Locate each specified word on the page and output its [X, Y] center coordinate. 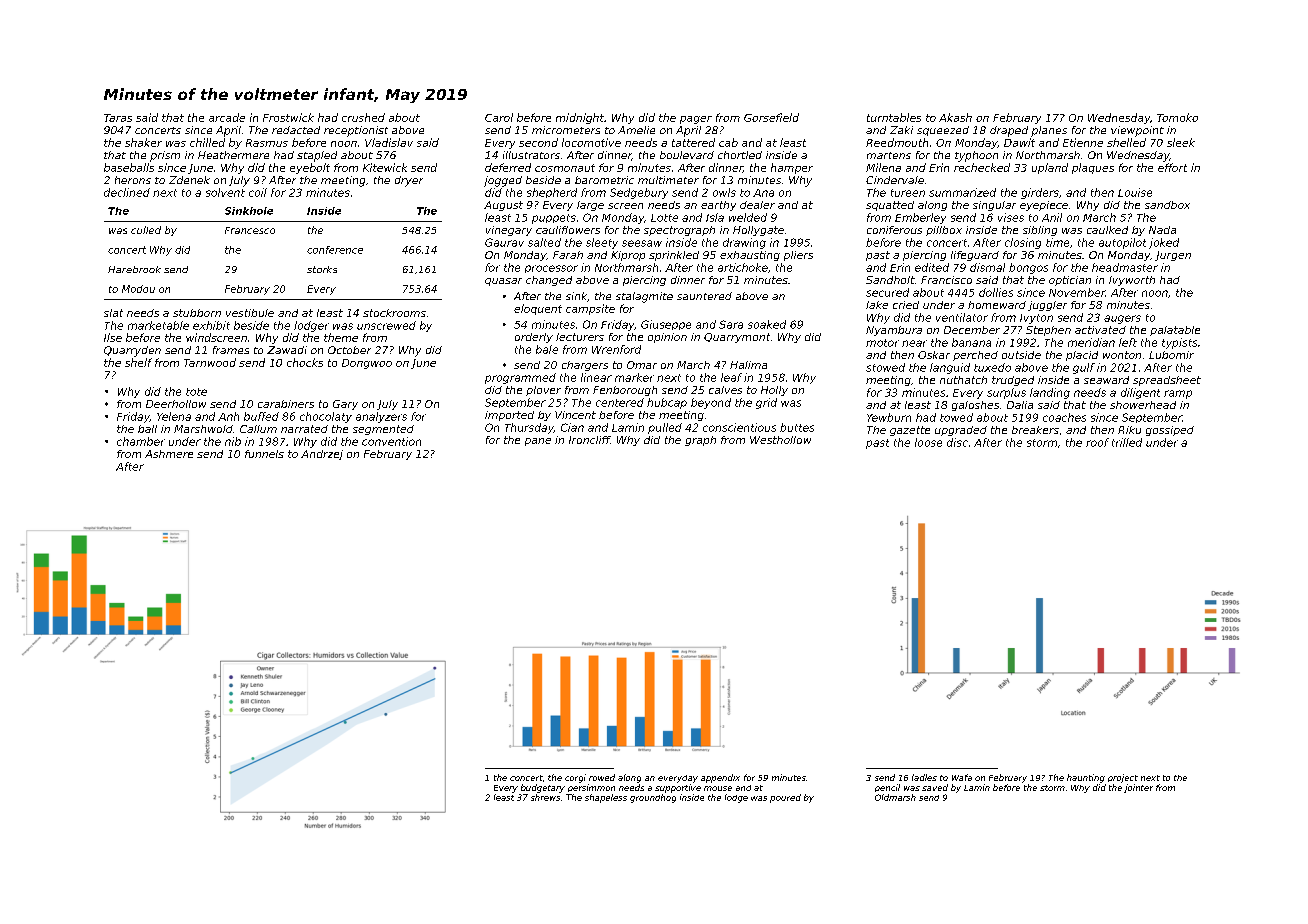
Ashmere [169, 454]
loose [928, 442]
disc [957, 442]
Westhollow [780, 440]
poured [785, 798]
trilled [1127, 442]
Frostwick [288, 117]
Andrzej [322, 455]
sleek [1181, 142]
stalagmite [644, 297]
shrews [545, 797]
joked [1164, 243]
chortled [740, 155]
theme [341, 337]
